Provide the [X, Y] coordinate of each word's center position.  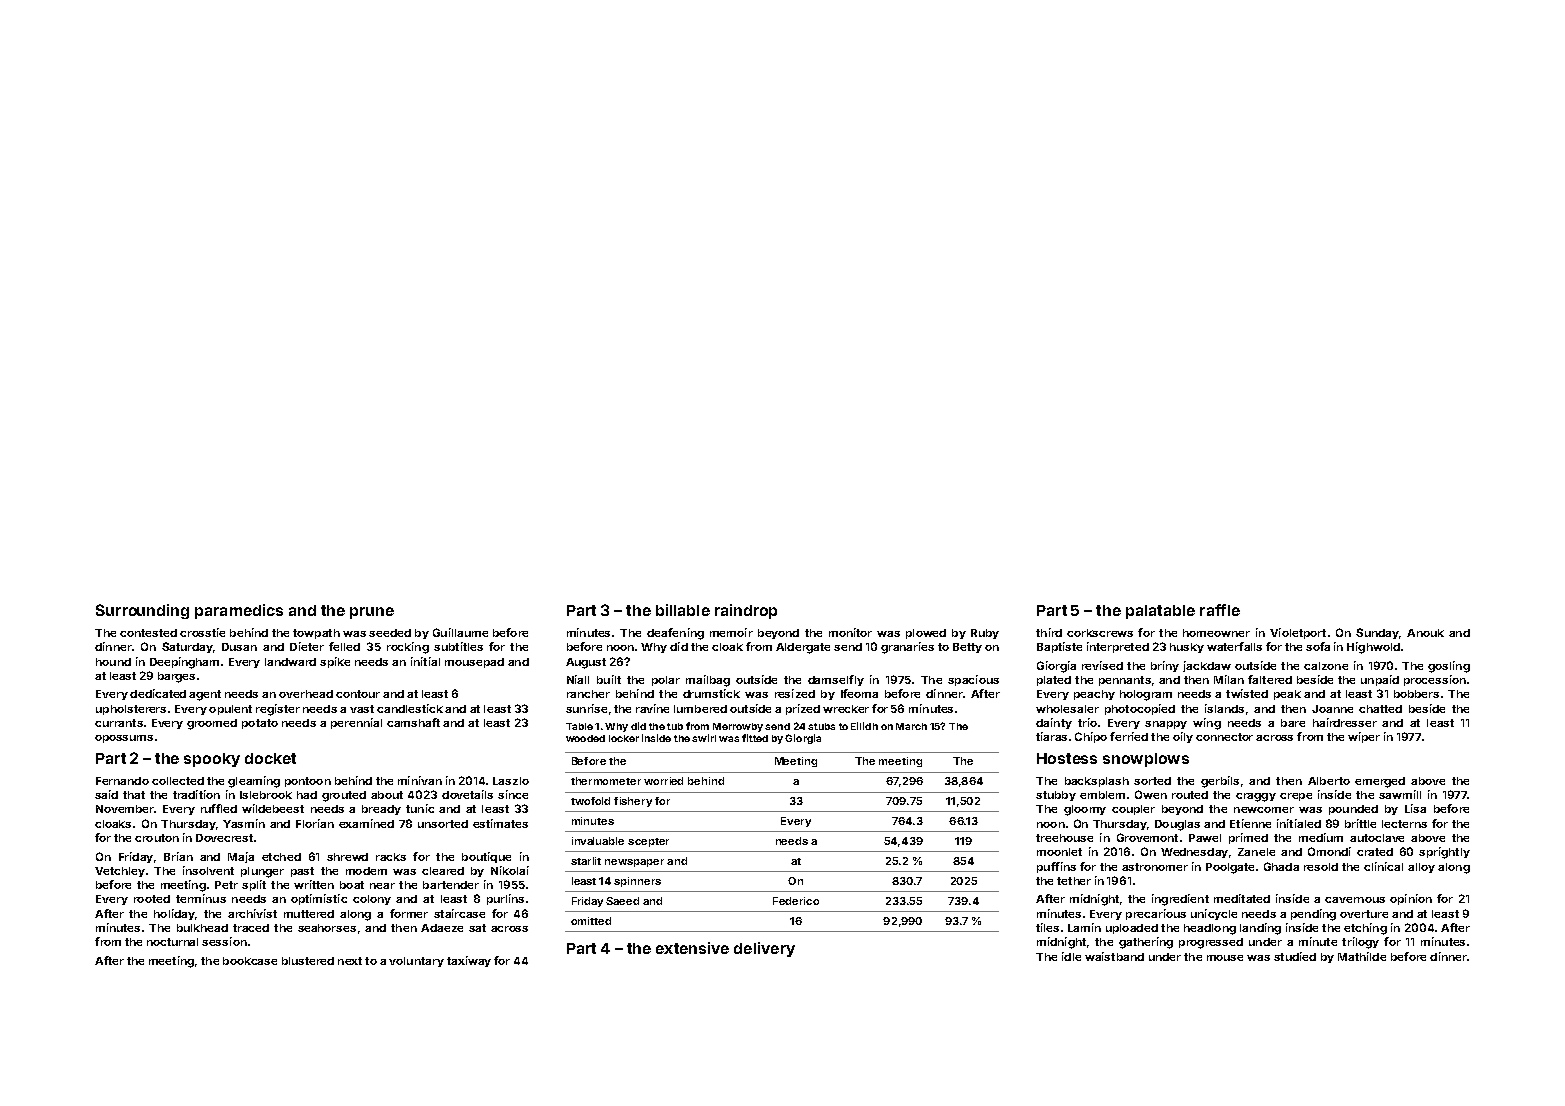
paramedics [239, 611]
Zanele [1256, 852]
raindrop [746, 611]
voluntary [416, 962]
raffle [1220, 610]
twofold [590, 801]
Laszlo [511, 781]
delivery [764, 949]
